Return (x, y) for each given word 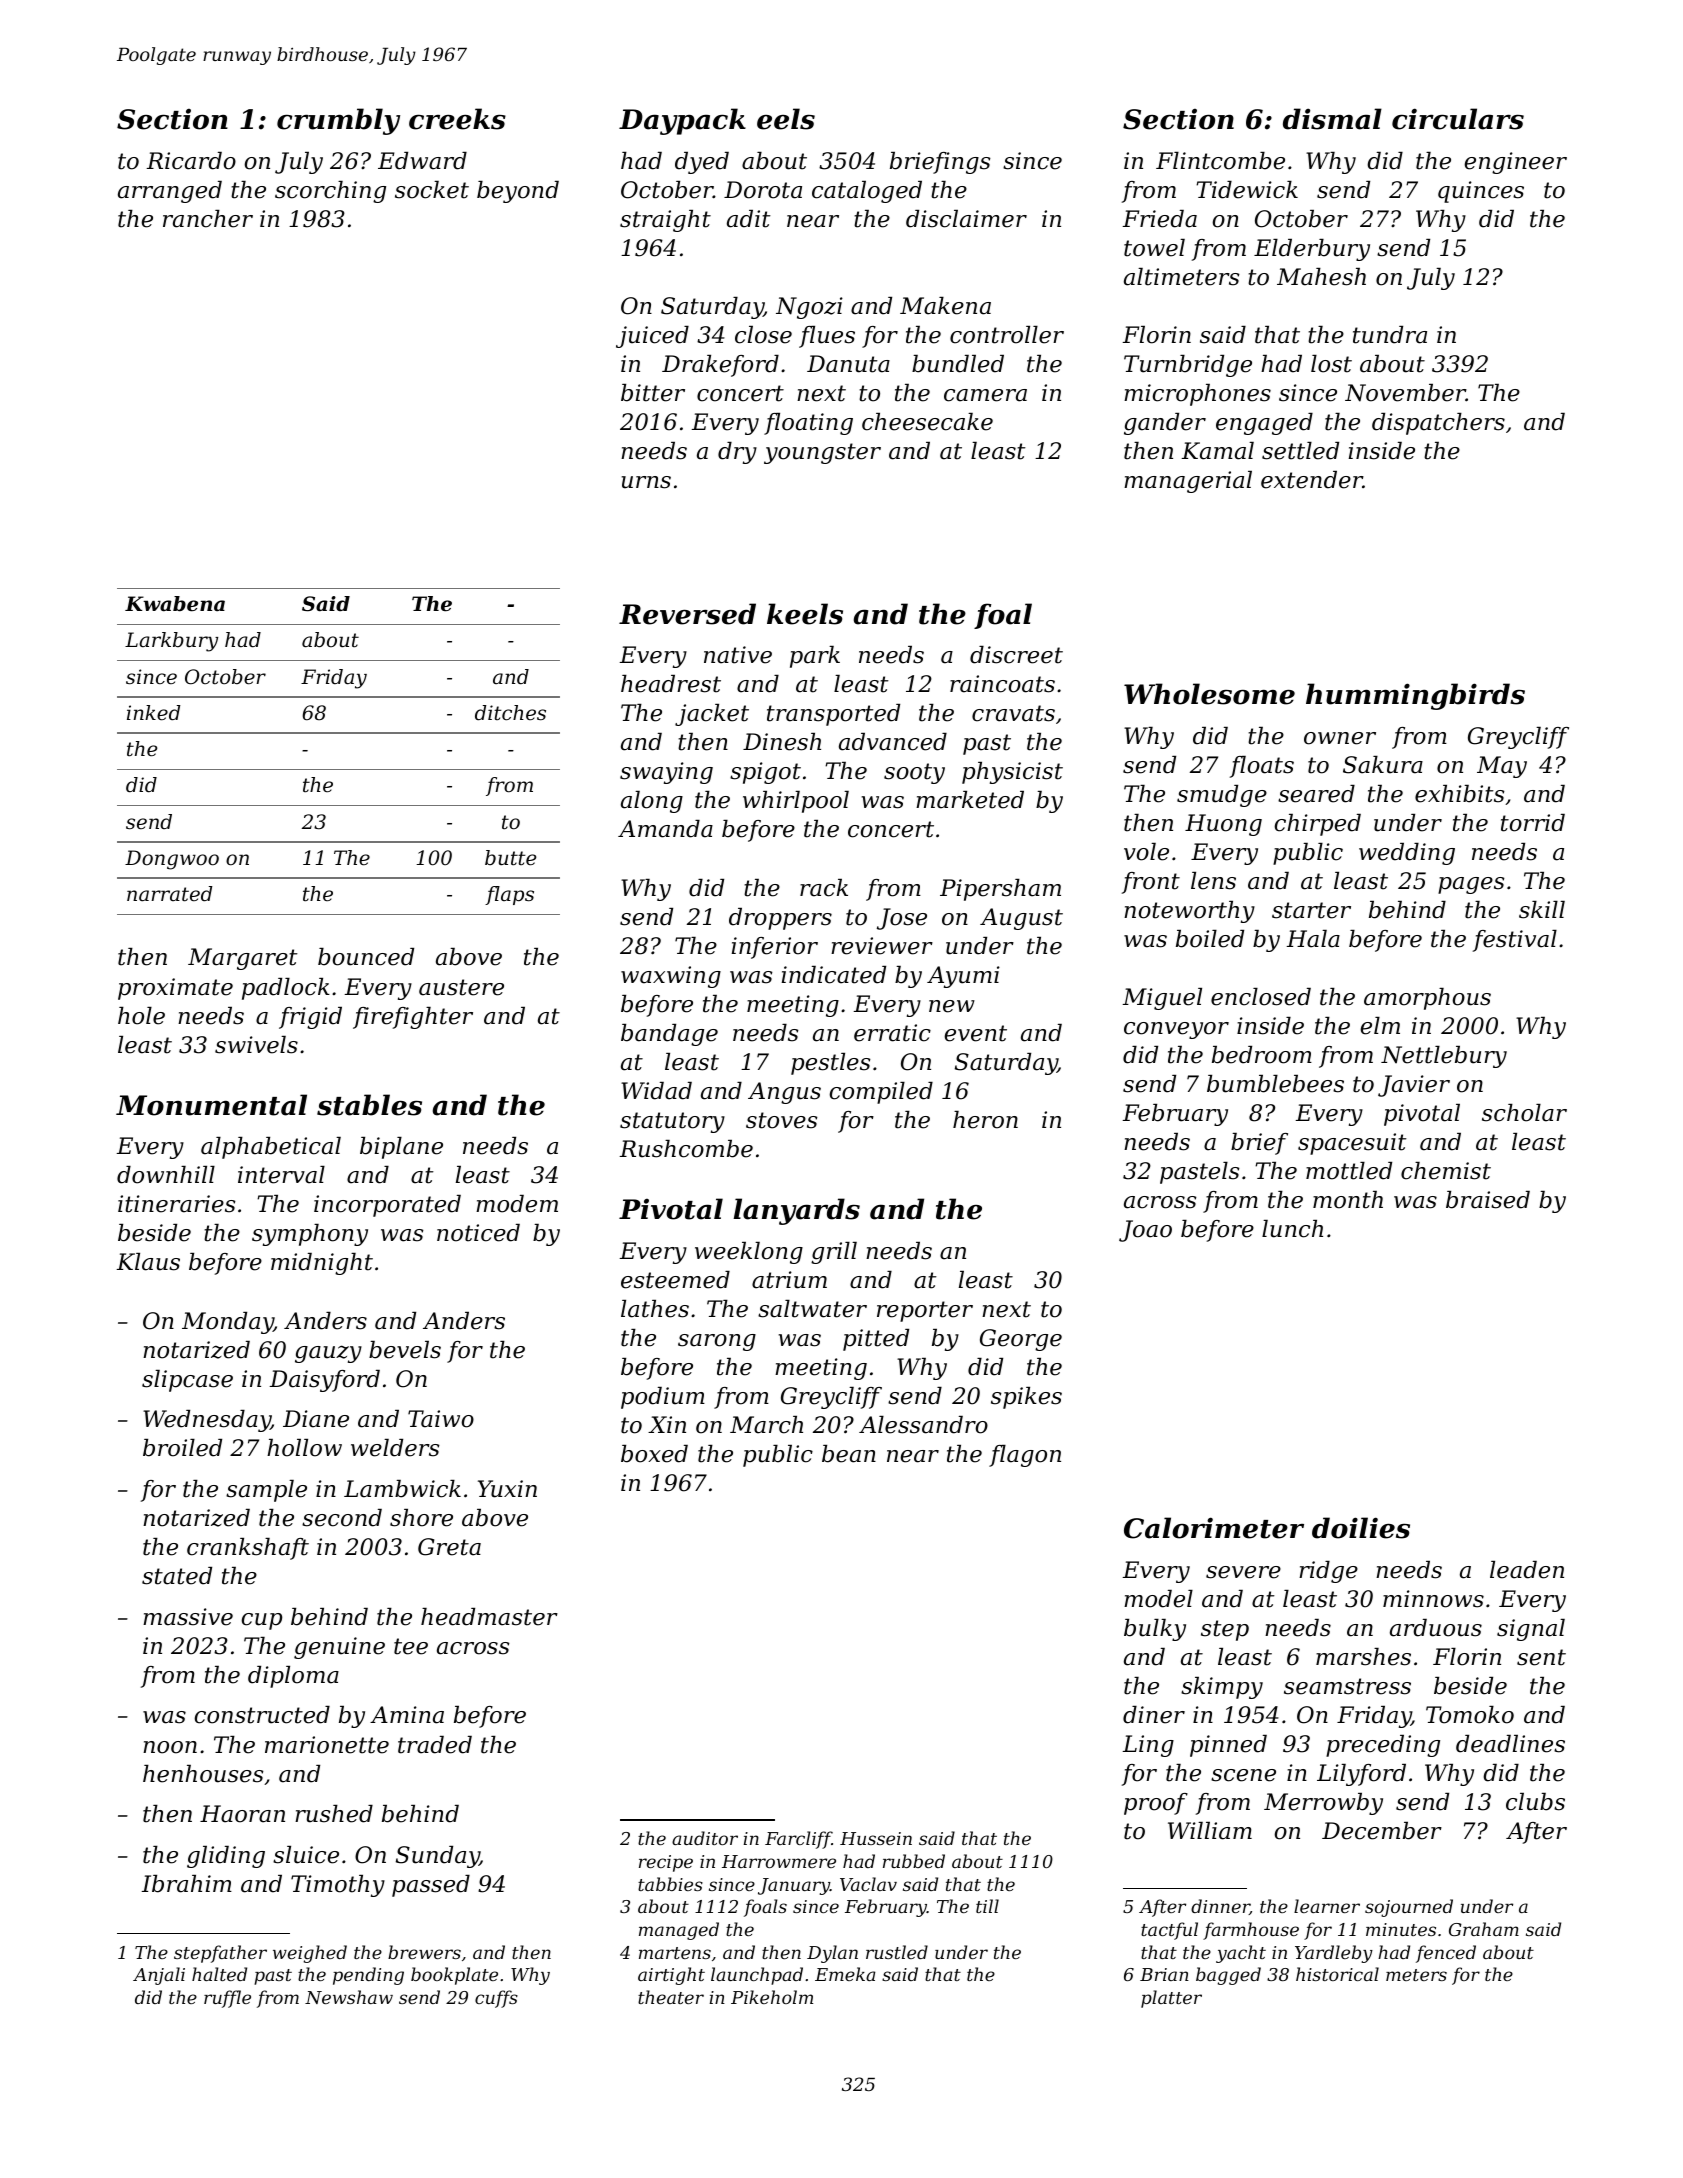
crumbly (338, 121)
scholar (1524, 1113)
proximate (175, 989)
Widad (656, 1091)
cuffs (496, 1999)
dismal (1332, 119)
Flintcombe (1220, 161)
